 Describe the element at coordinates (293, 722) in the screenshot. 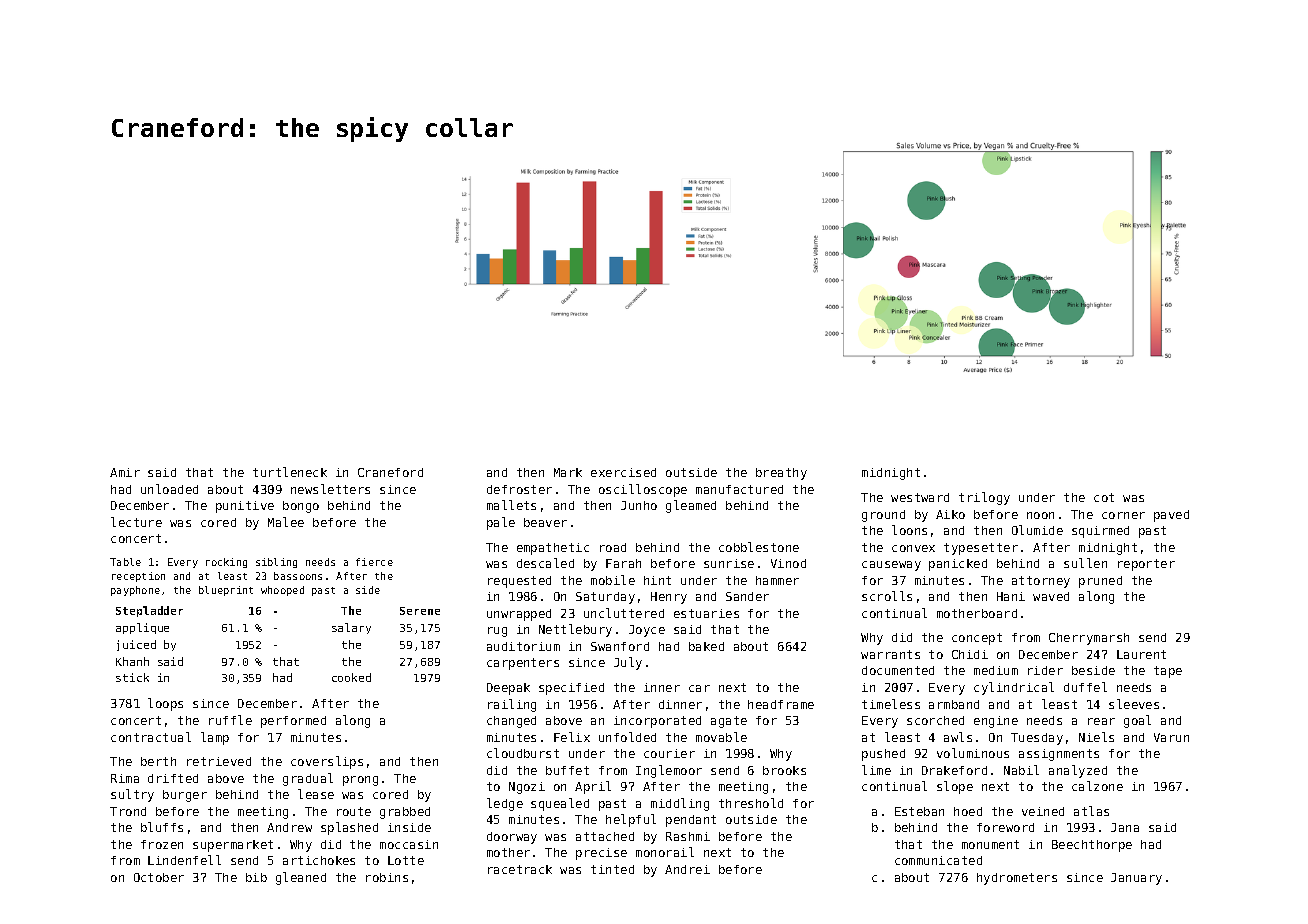

I see `performed` at that location.
